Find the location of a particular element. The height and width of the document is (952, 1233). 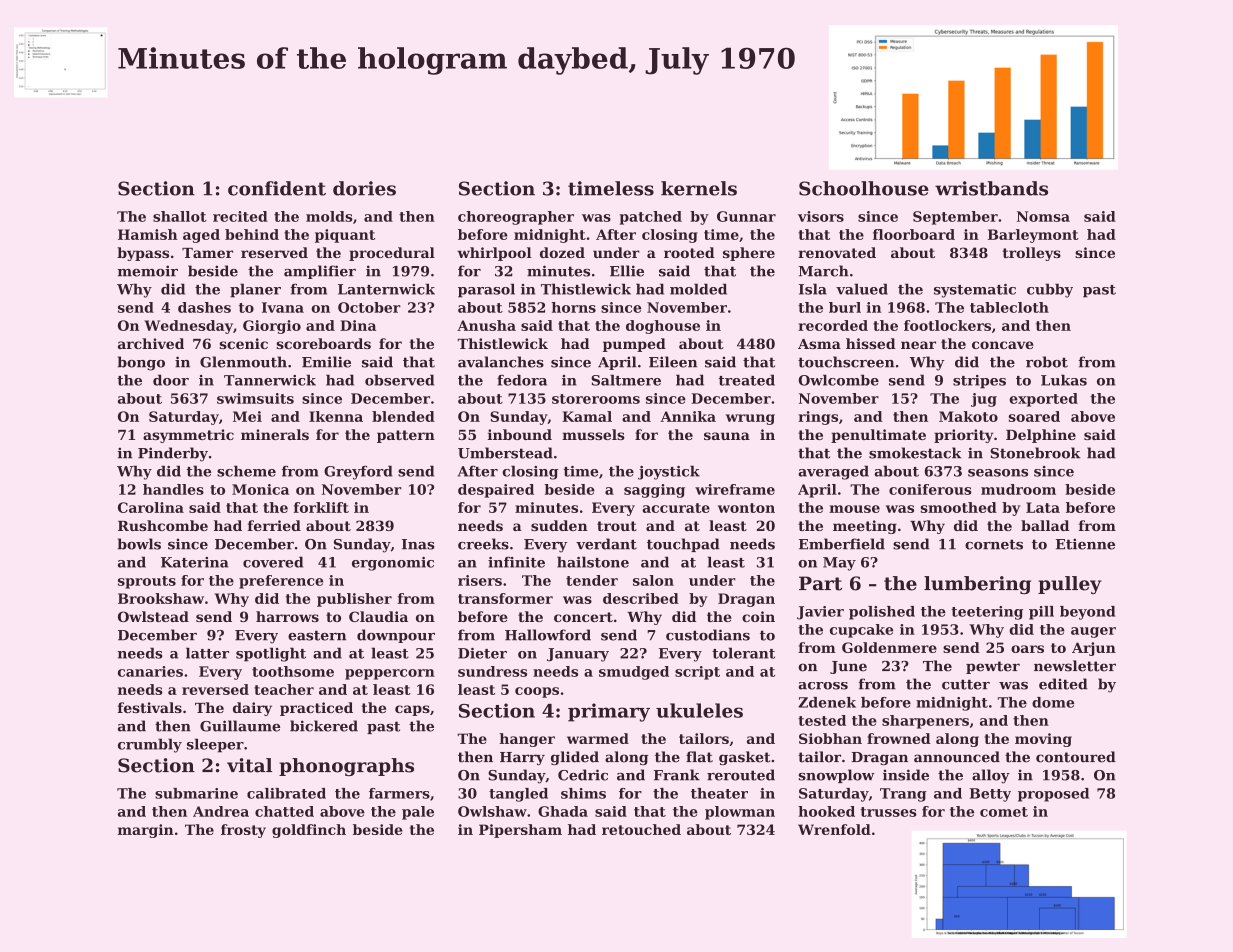

coops is located at coordinates (537, 692).
